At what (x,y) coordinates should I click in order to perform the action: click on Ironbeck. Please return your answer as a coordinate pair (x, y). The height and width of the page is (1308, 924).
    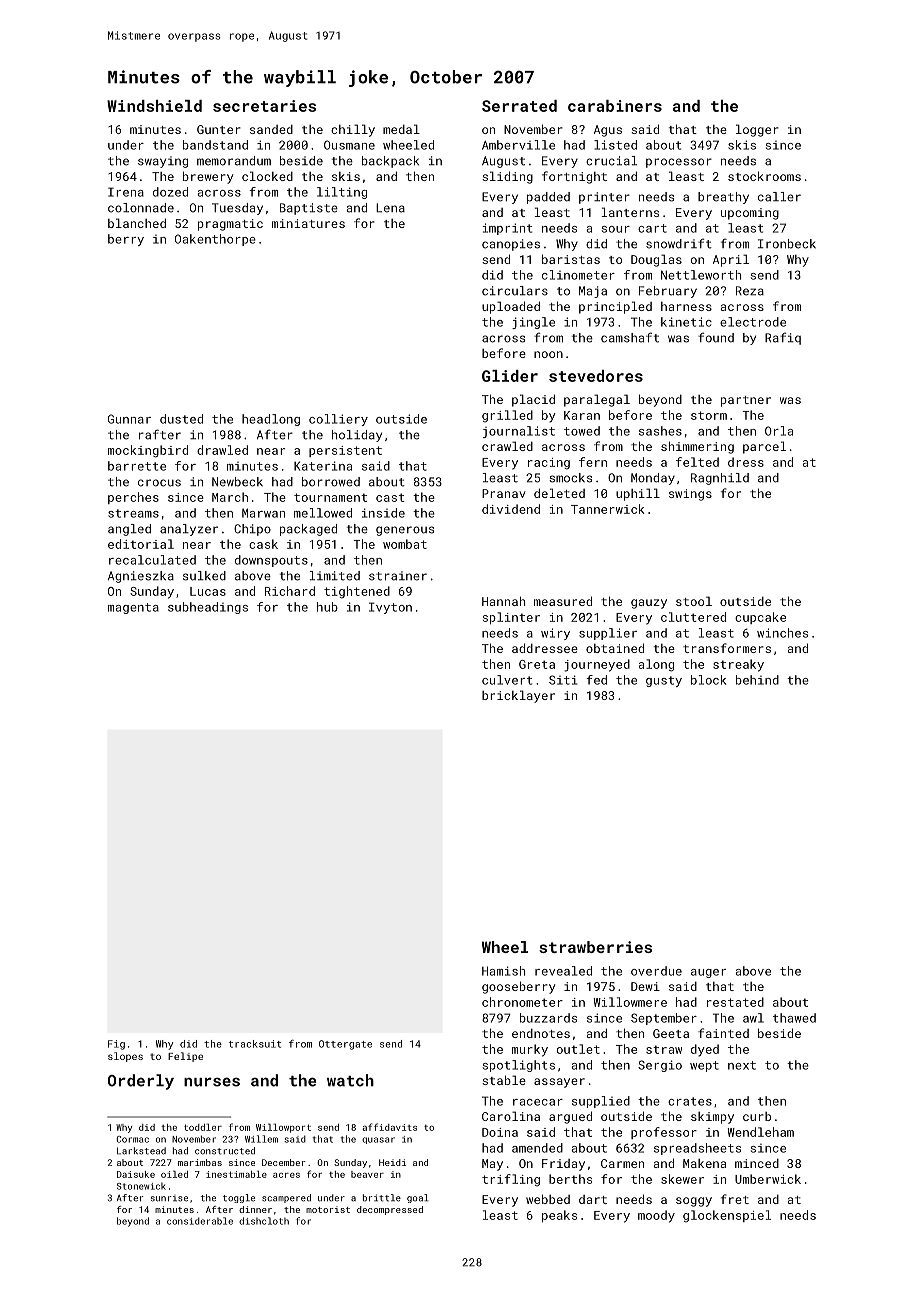
    Looking at the image, I should click on (787, 244).
